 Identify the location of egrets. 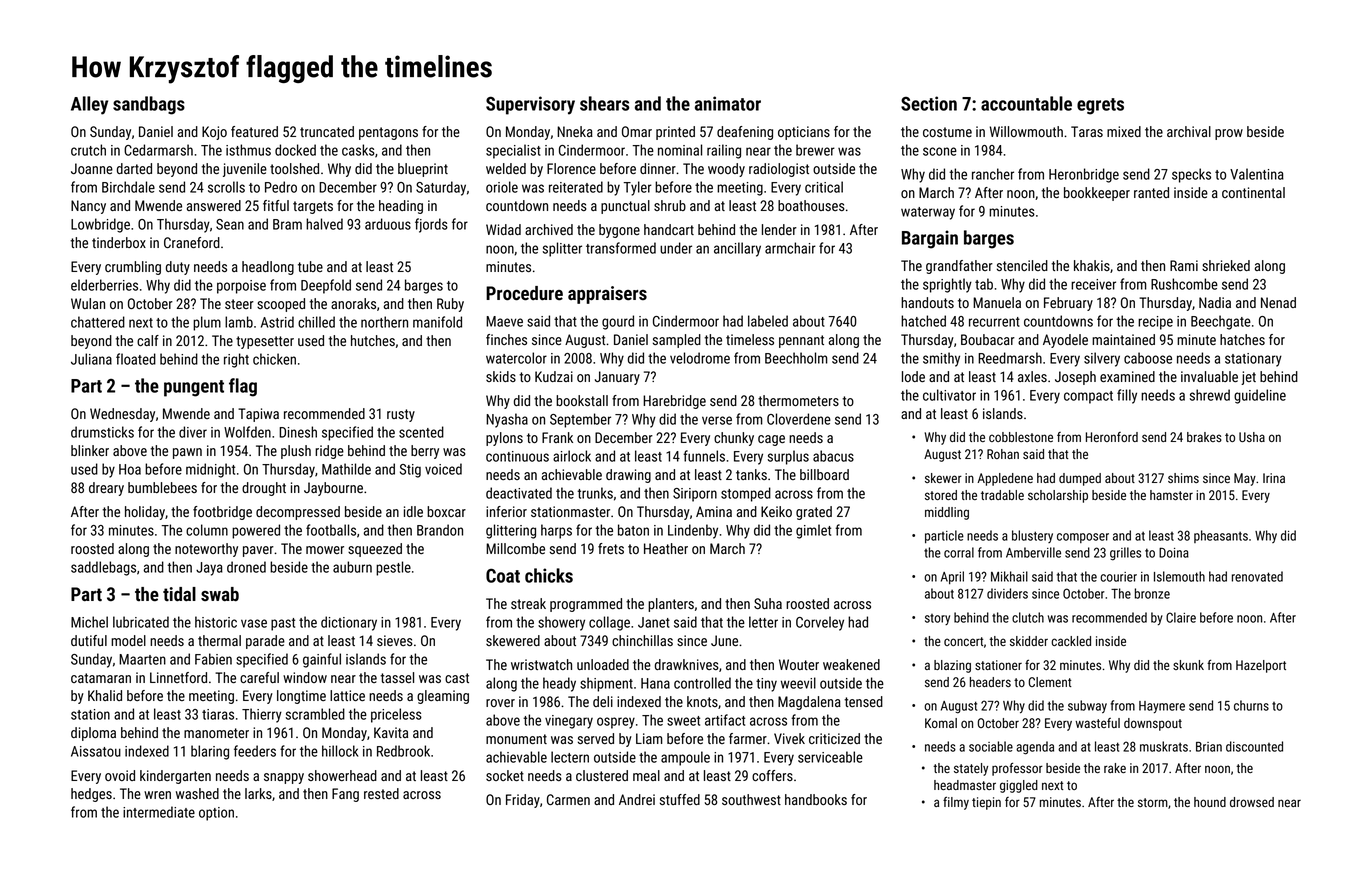
(1100, 106).
